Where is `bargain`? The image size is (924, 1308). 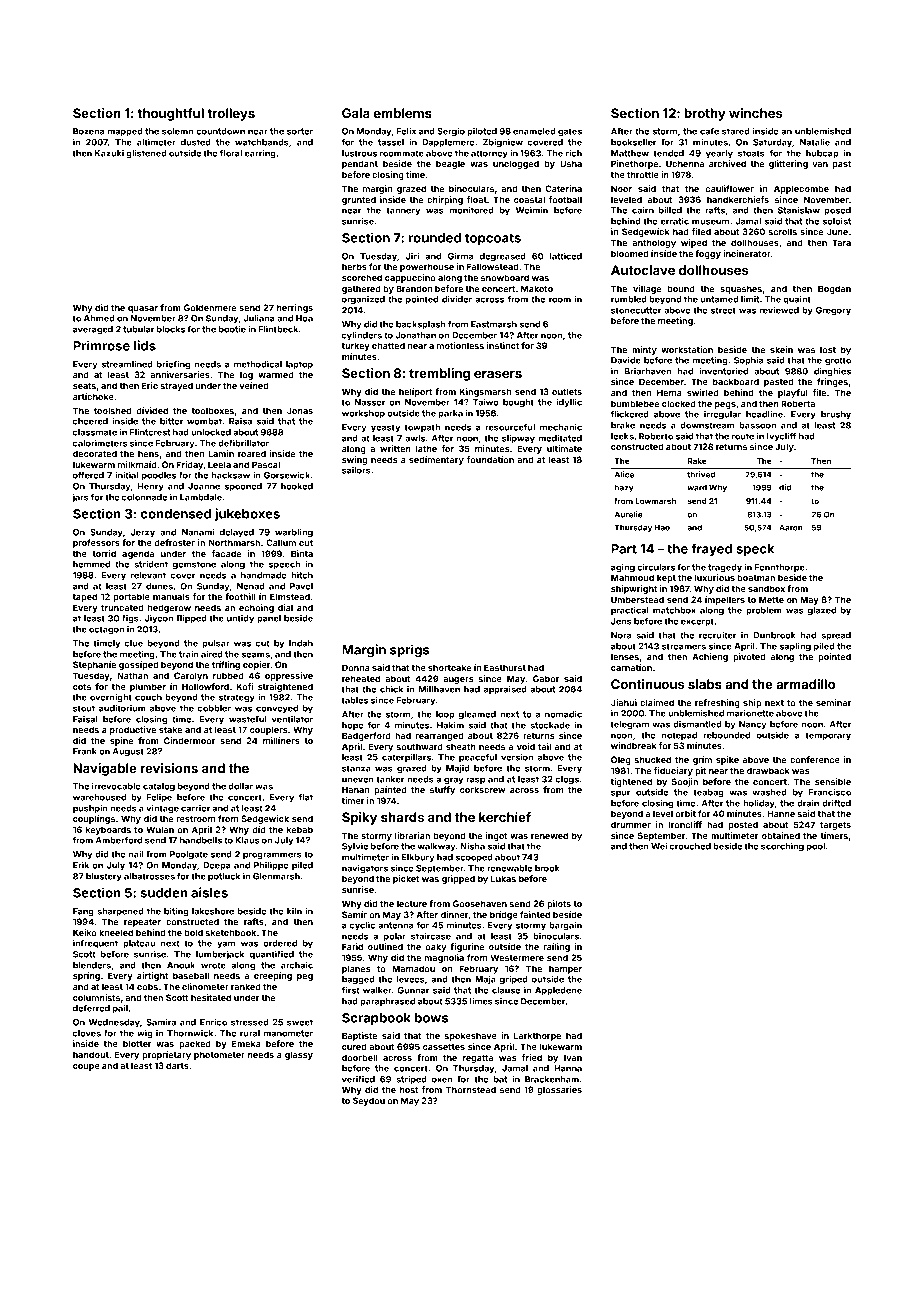
bargain is located at coordinates (565, 926).
